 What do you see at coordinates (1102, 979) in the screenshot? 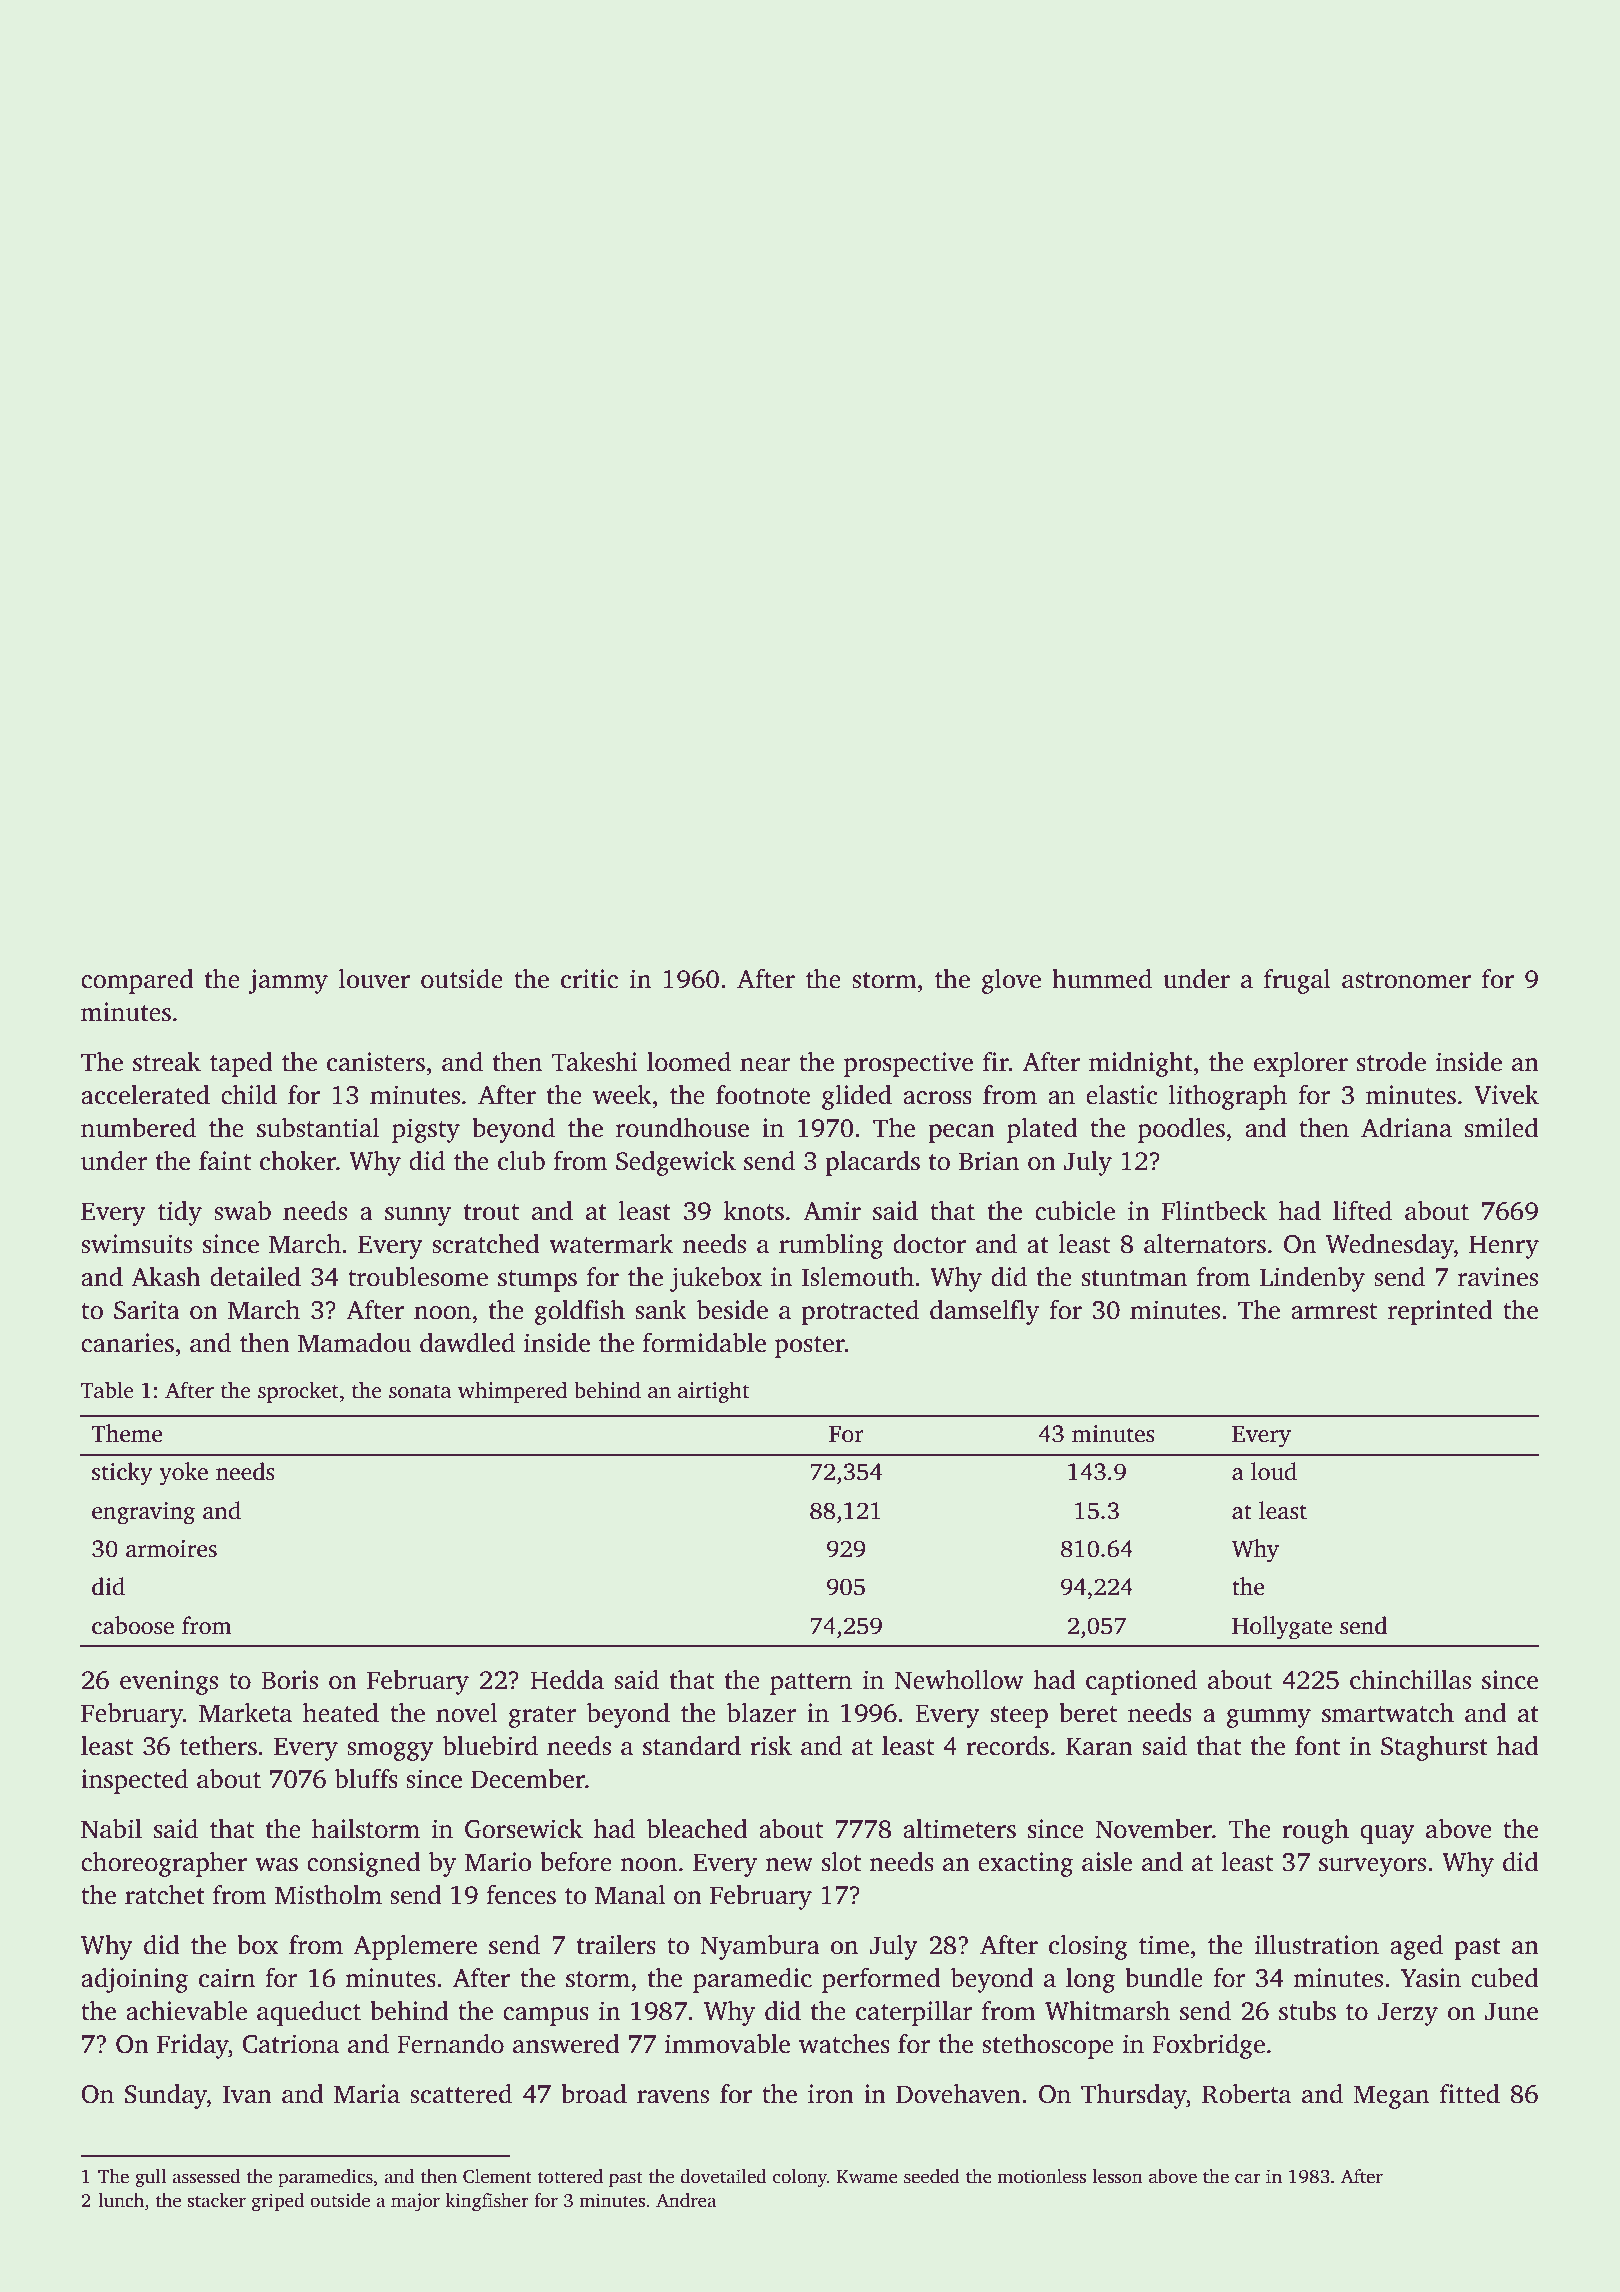
I see `hummed` at bounding box center [1102, 979].
